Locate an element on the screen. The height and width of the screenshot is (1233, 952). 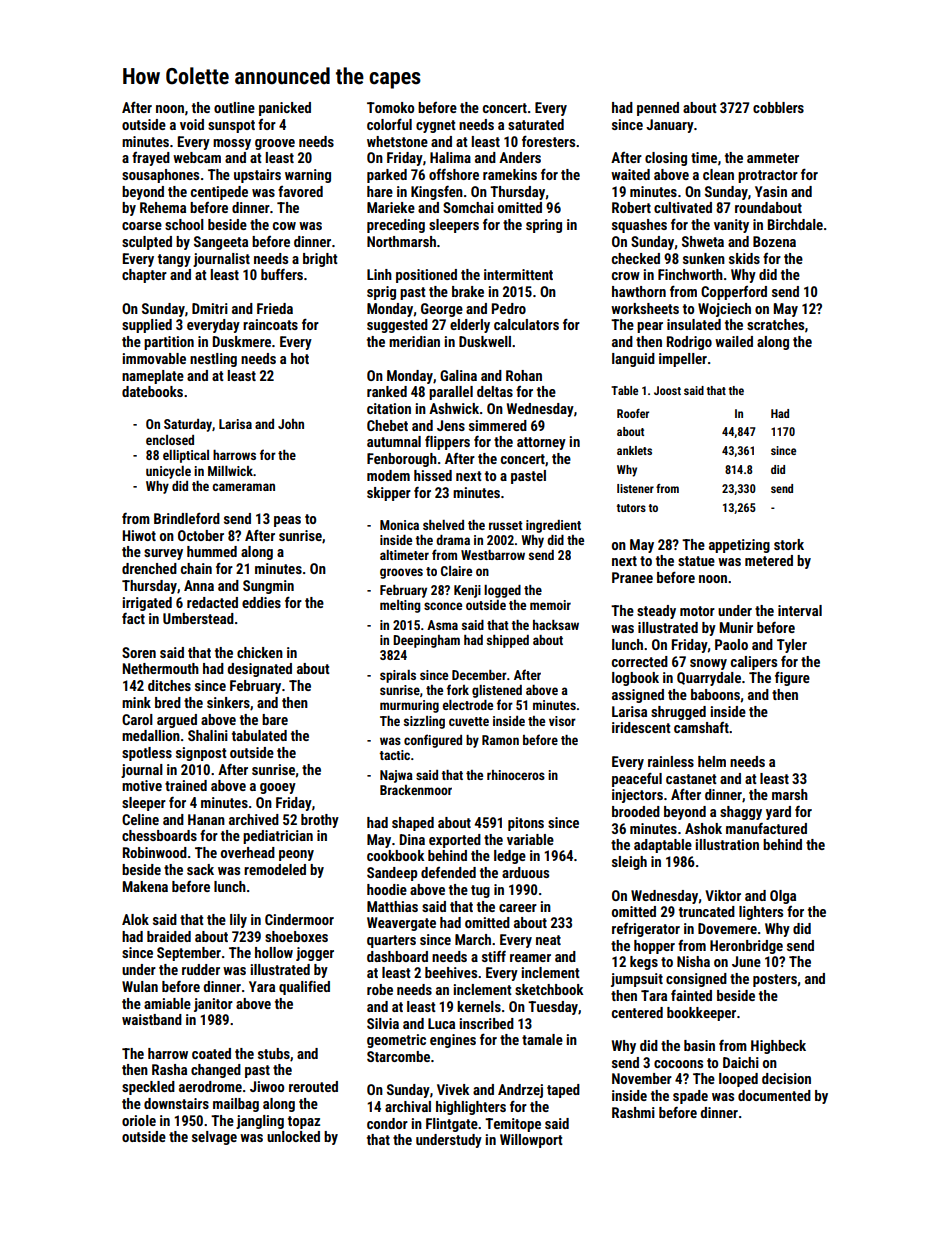
Brackenmoor is located at coordinates (416, 790).
